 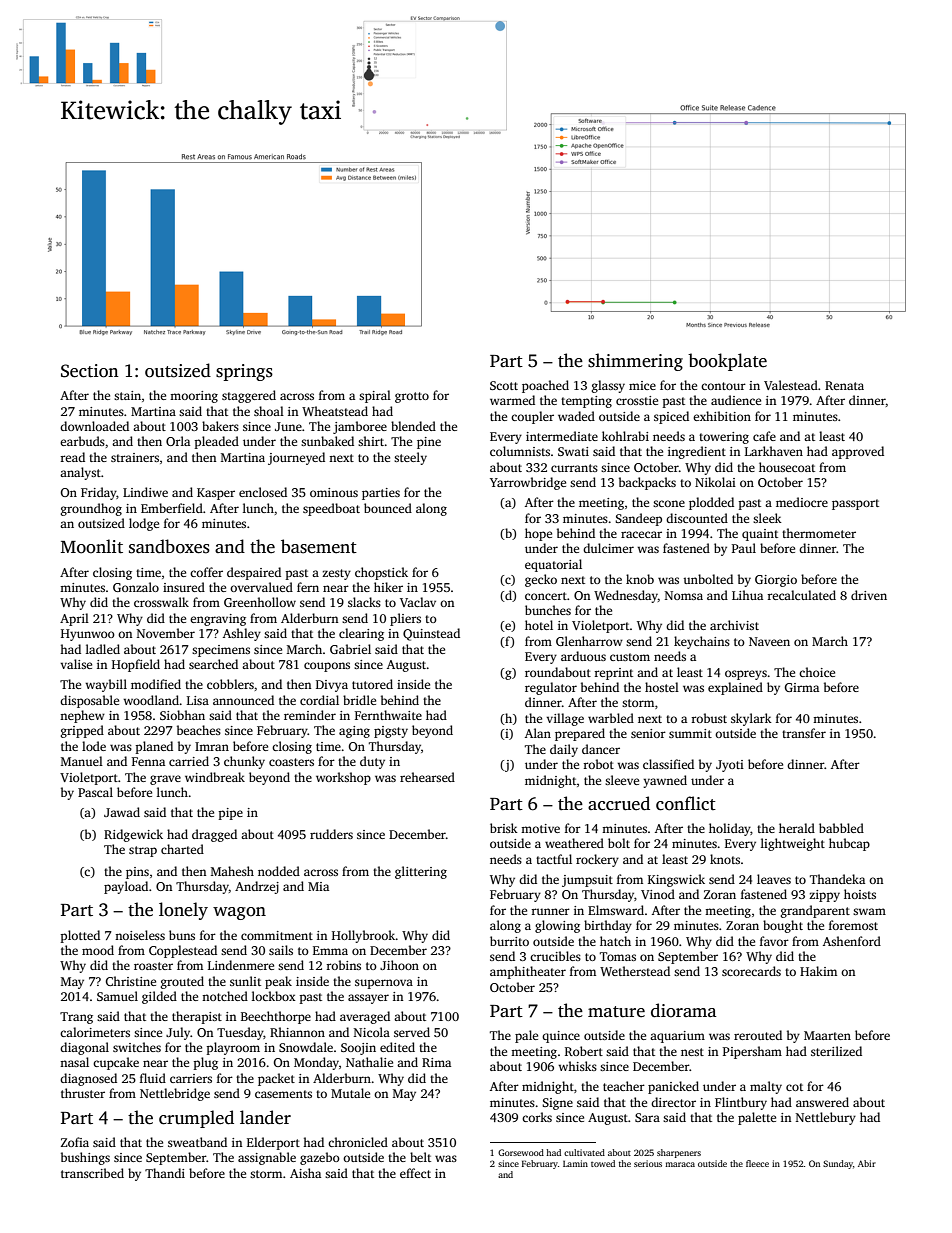 I want to click on passport, so click(x=855, y=504).
